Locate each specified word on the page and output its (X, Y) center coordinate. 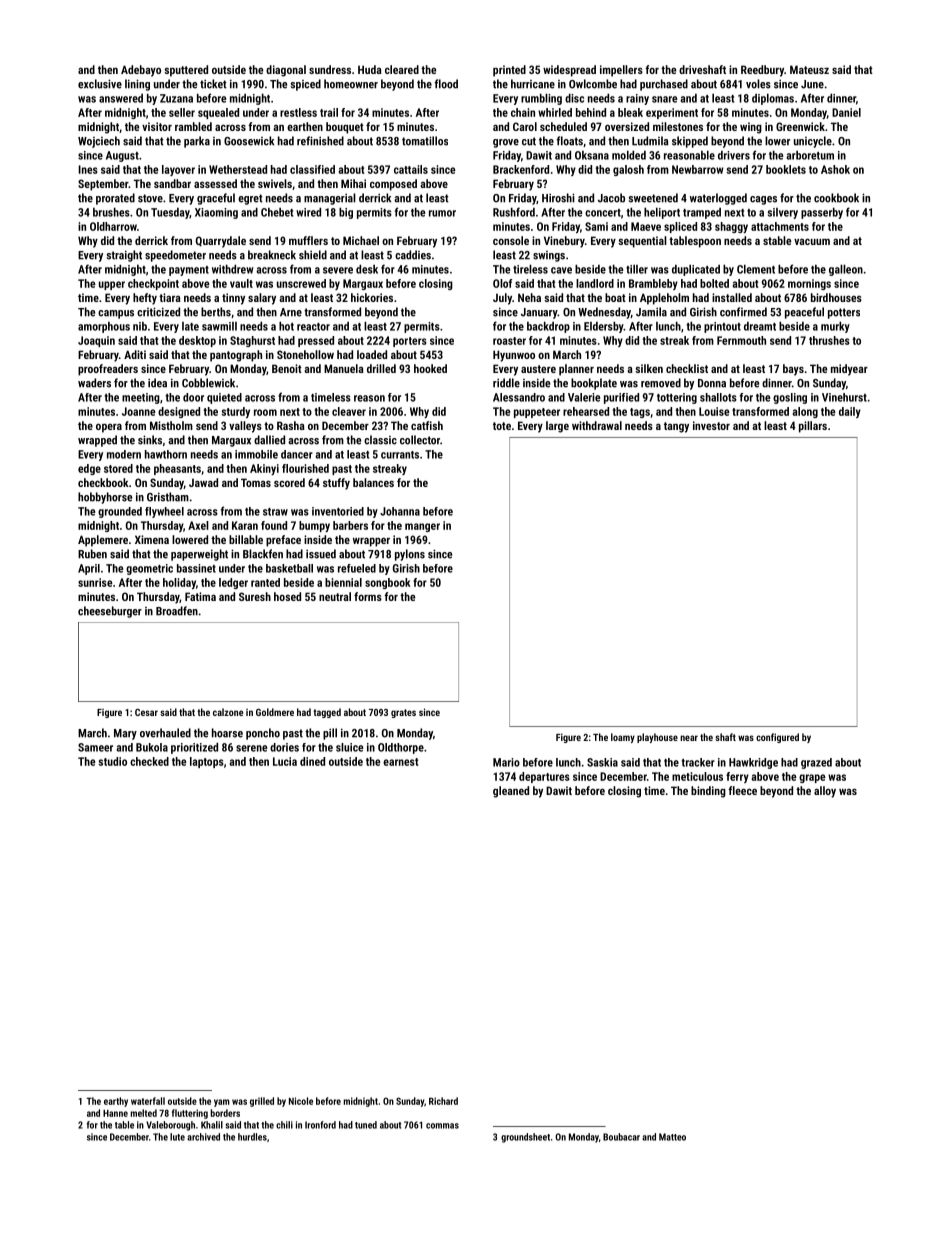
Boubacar (621, 1137)
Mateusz (809, 69)
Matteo (672, 1137)
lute (177, 1137)
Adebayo (141, 71)
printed (509, 71)
